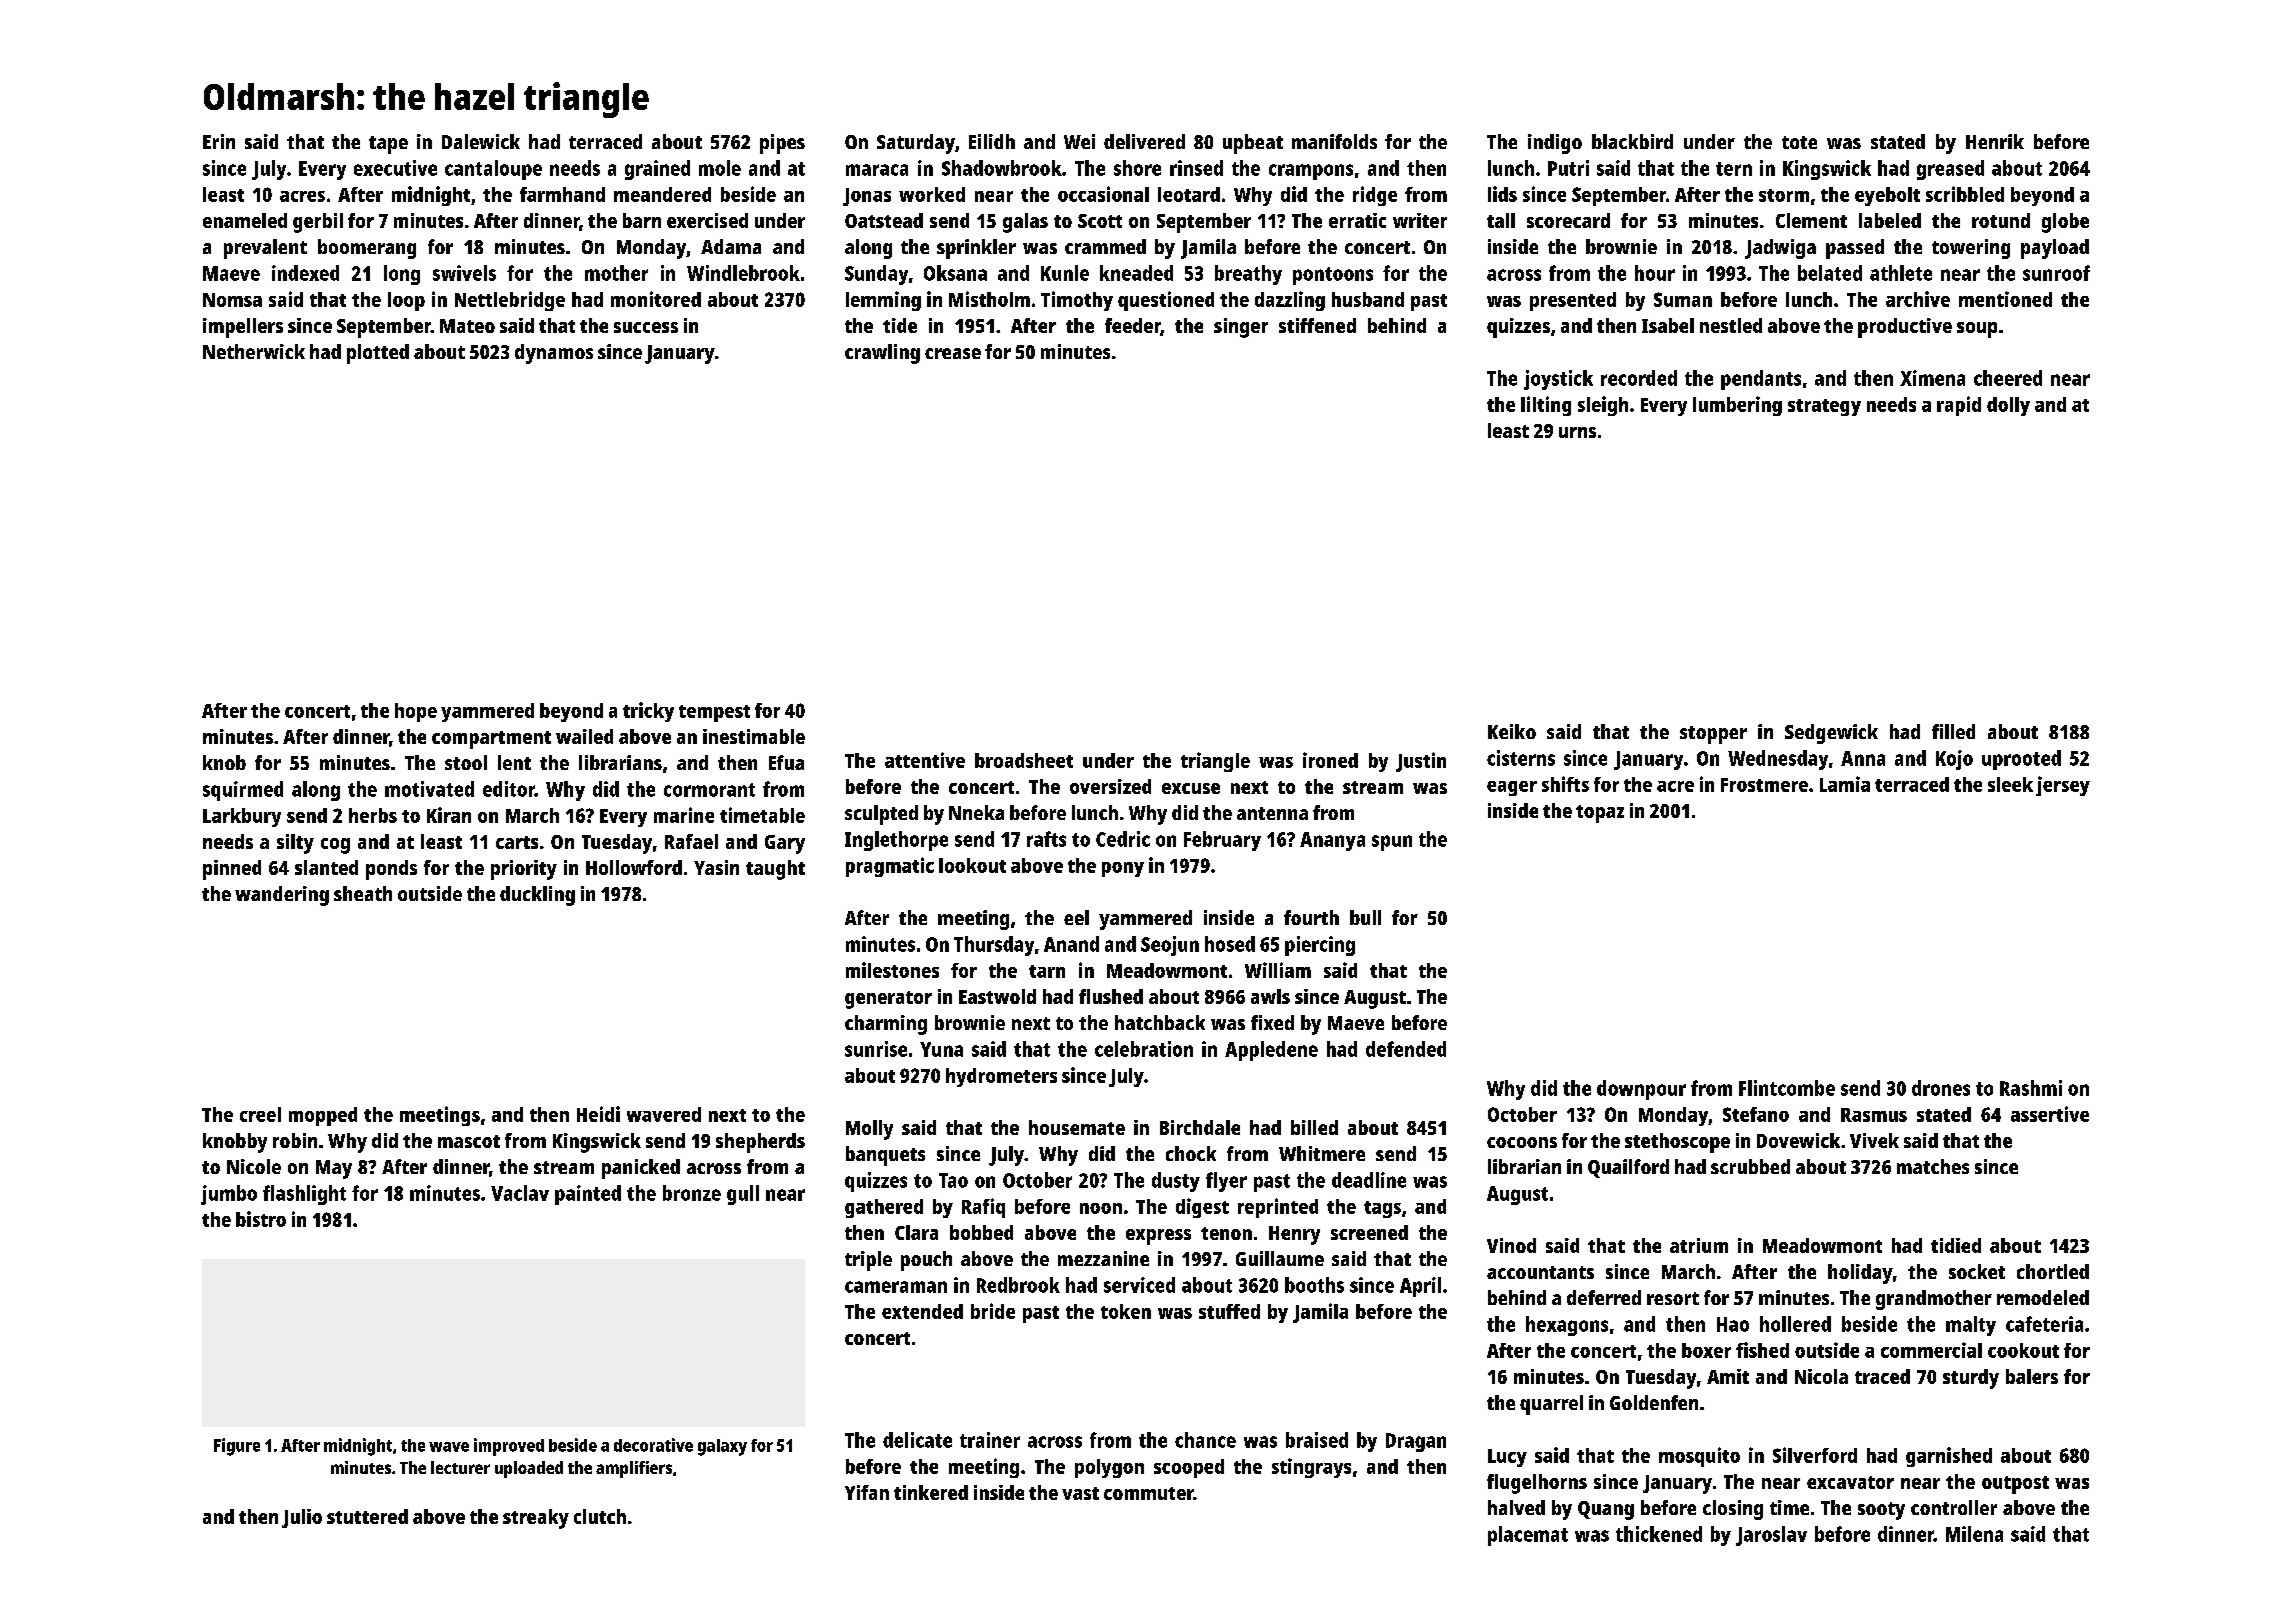 This page has width=2292, height=1620. I want to click on delivered, so click(1144, 141).
